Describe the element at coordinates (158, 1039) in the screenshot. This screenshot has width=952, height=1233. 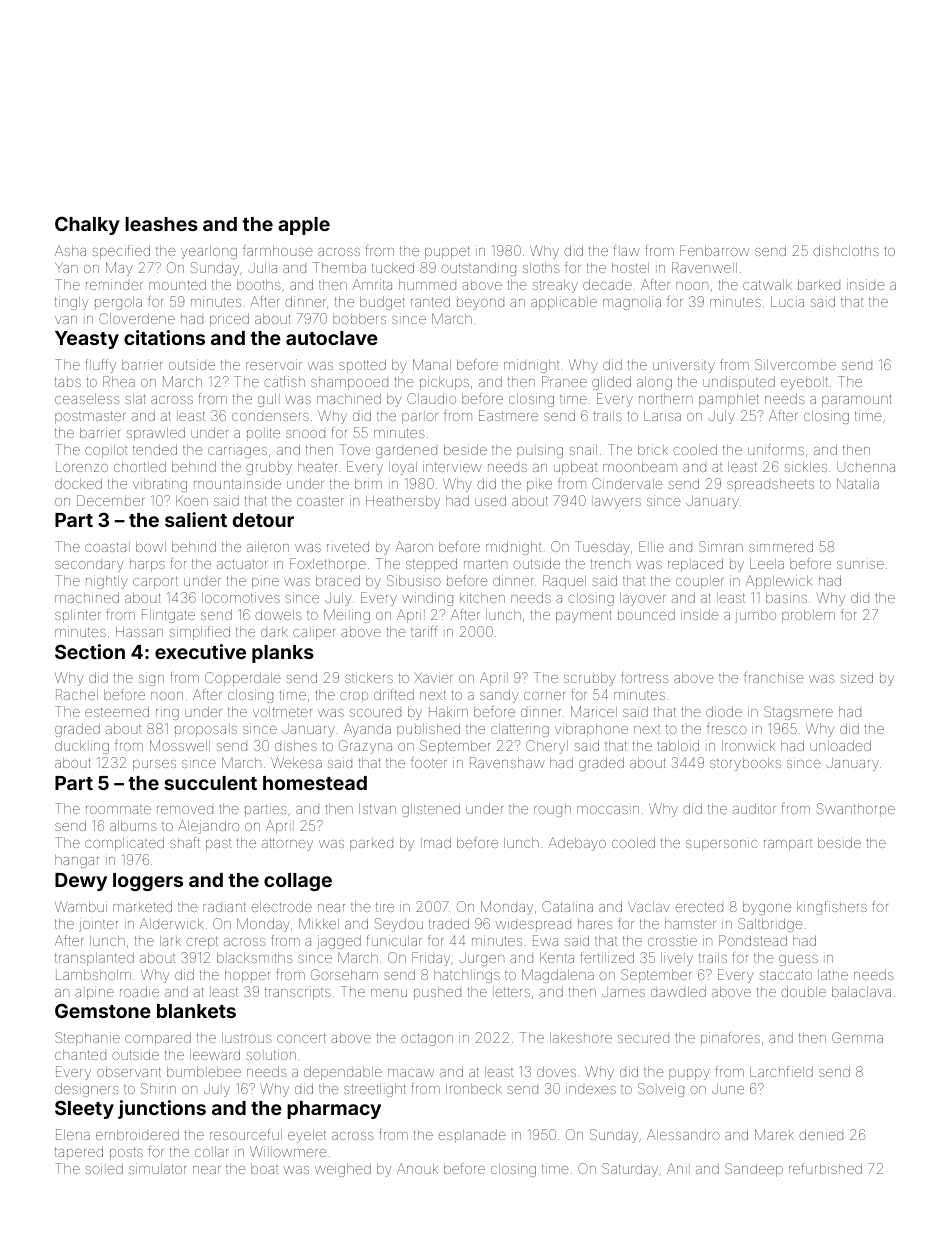
I see `compared` at that location.
